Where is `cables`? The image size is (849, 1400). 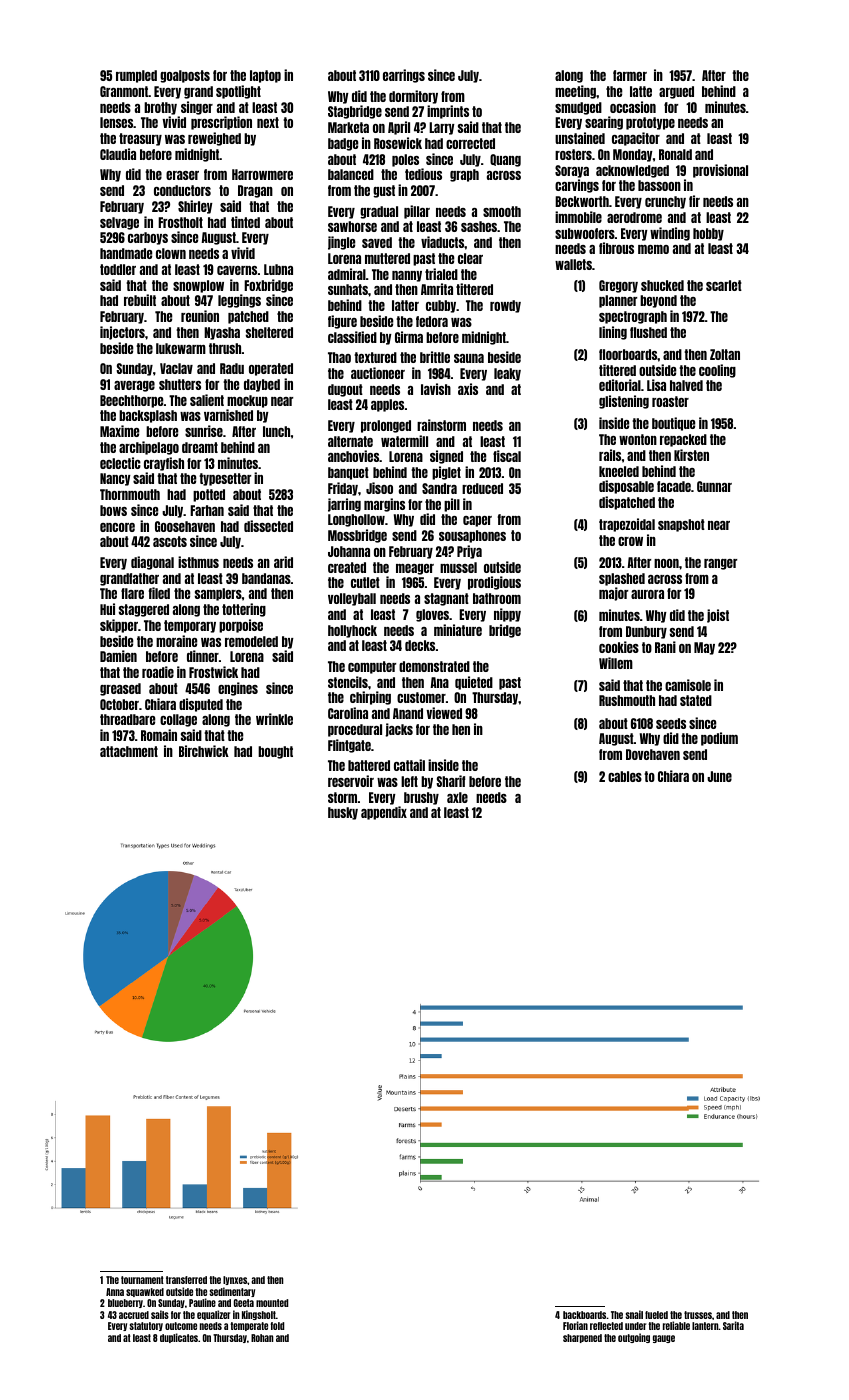
cables is located at coordinates (625, 776).
